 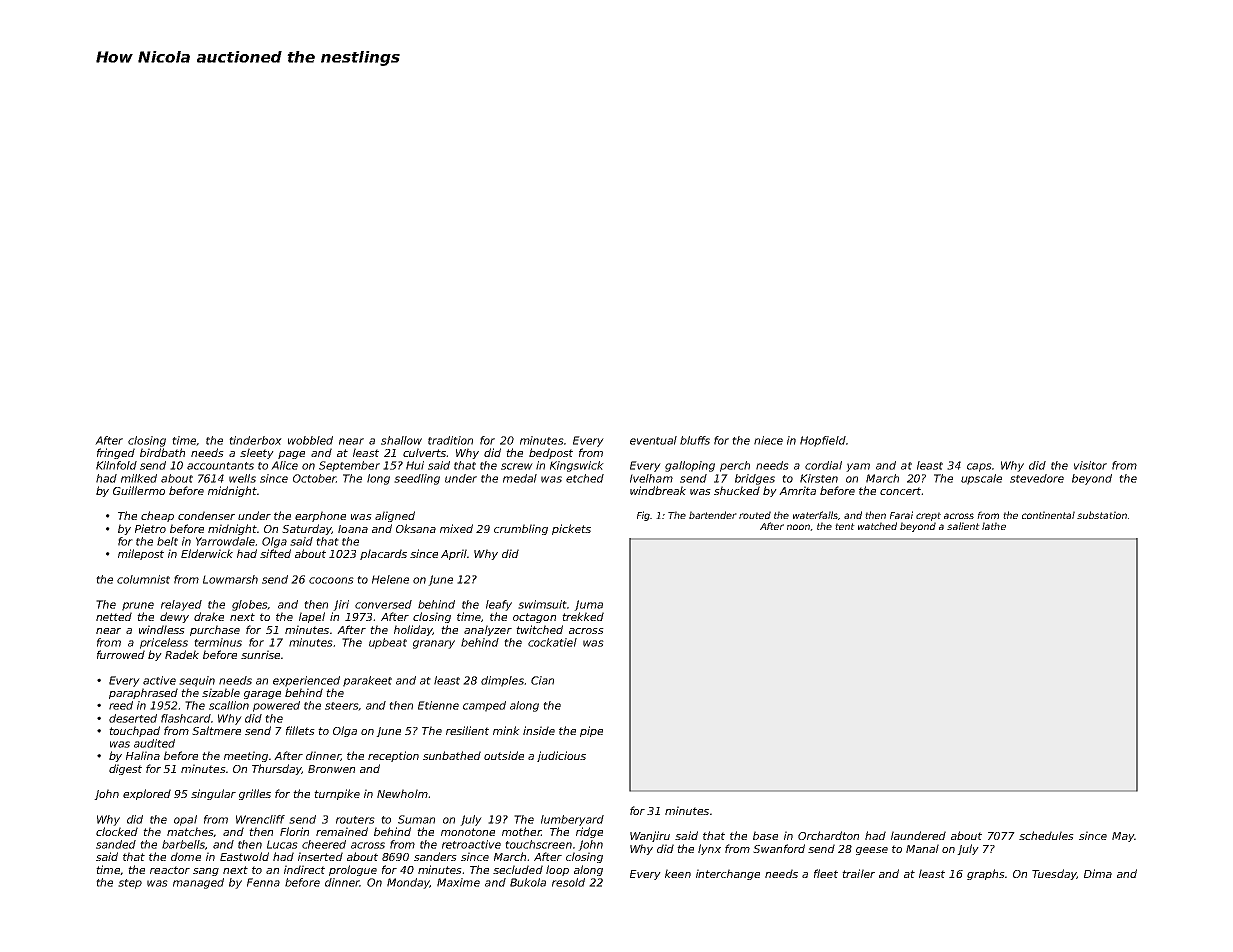 I want to click on lathe, so click(x=994, y=526).
